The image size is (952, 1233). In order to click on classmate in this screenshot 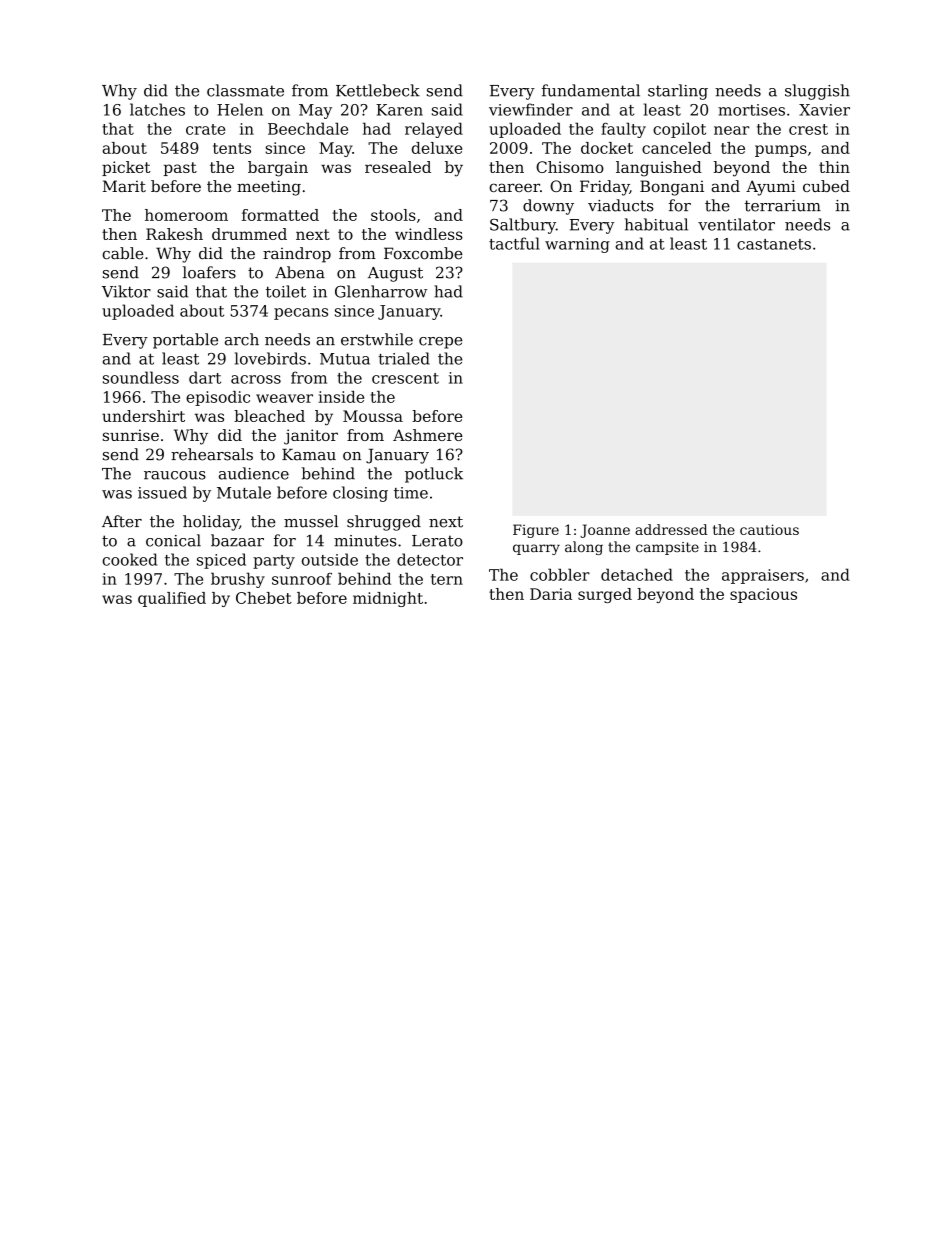, I will do `click(245, 90)`.
